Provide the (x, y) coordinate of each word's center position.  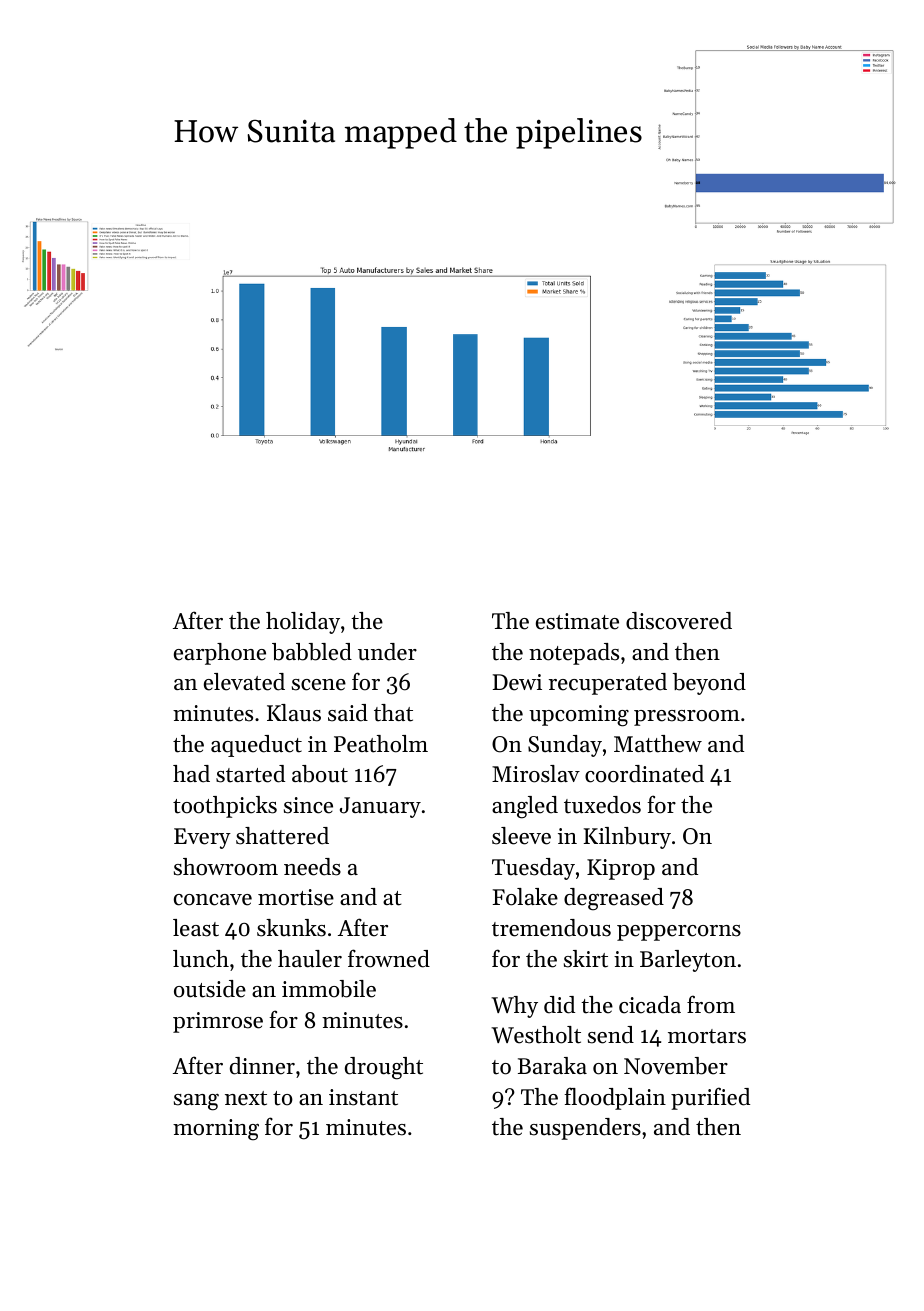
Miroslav (536, 774)
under (387, 652)
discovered (679, 621)
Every (202, 838)
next (246, 1098)
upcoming (579, 716)
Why (514, 1007)
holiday (303, 623)
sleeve (521, 836)
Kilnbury (627, 838)
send (611, 1035)
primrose (218, 1022)
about (320, 774)
